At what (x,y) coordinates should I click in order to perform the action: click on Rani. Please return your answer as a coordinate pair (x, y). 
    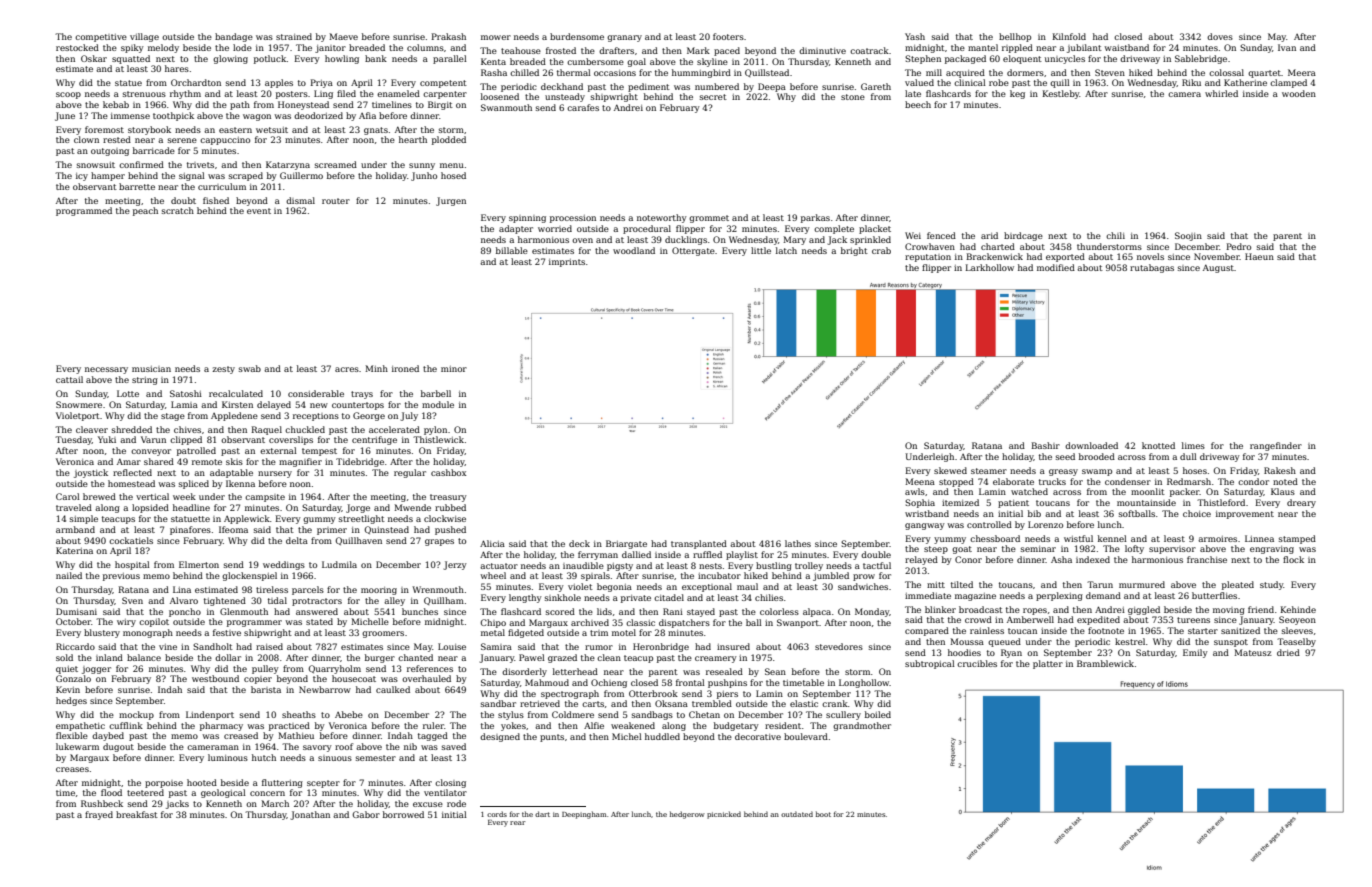
    Looking at the image, I should click on (673, 611).
